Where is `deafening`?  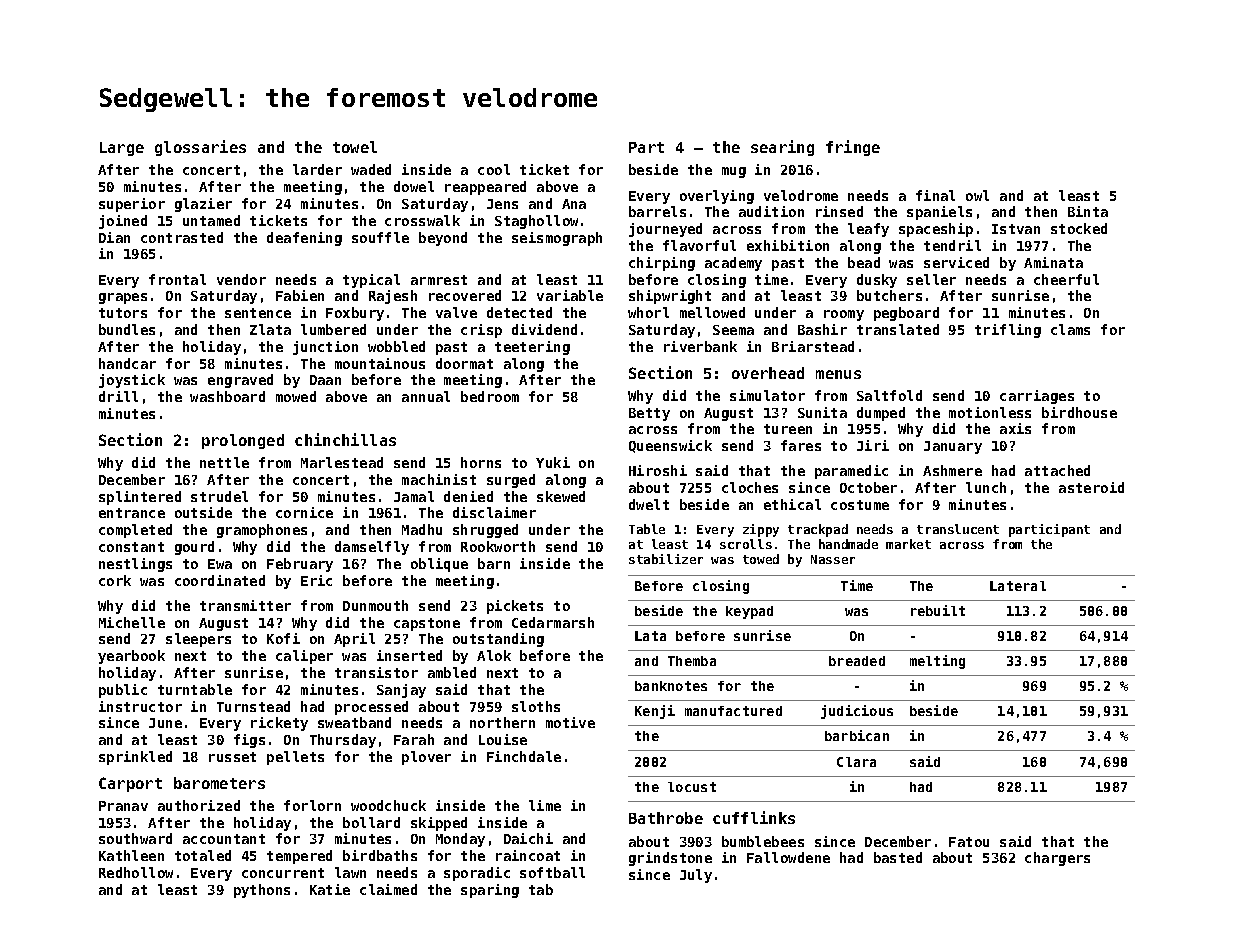
deafening is located at coordinates (304, 239).
